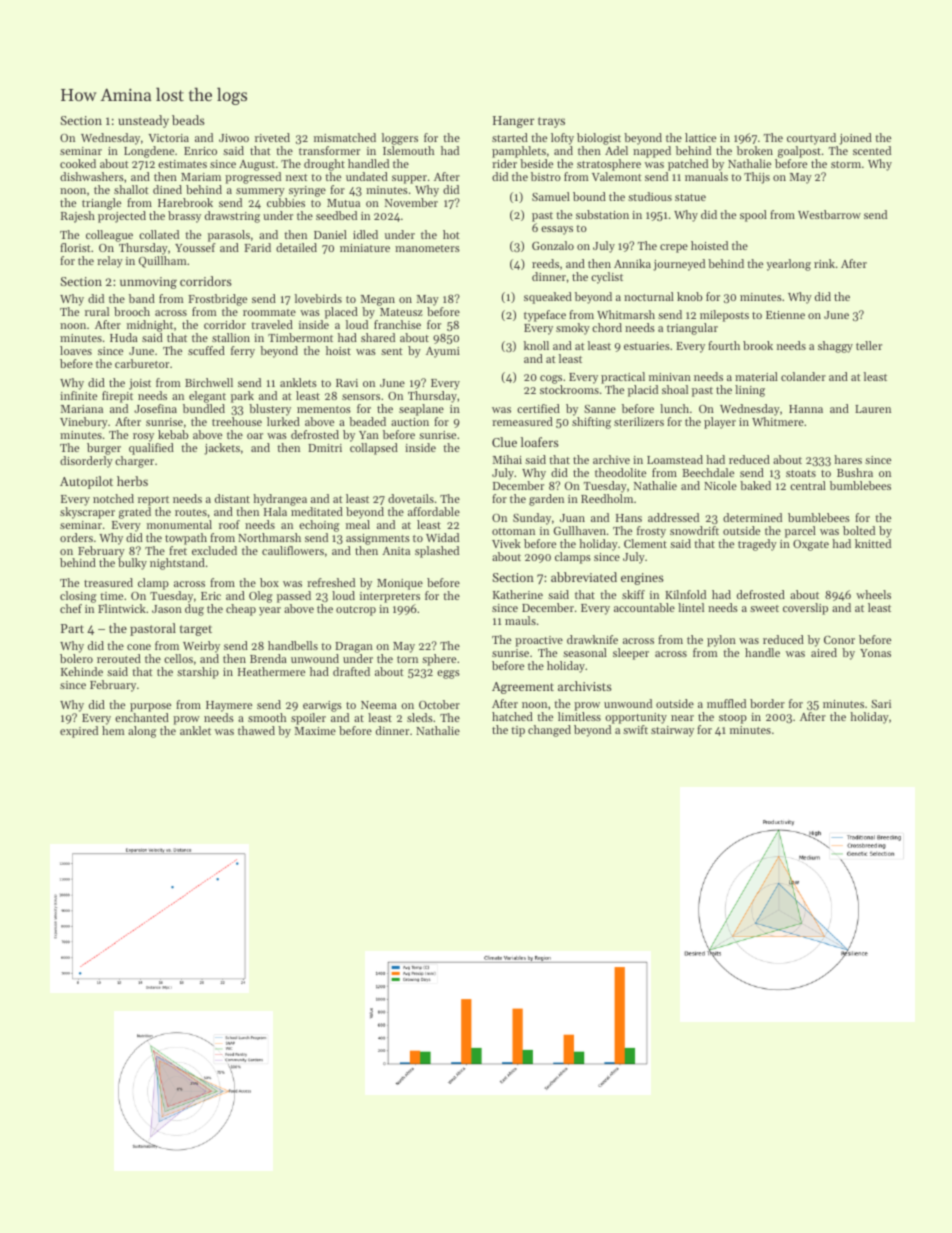 Image resolution: width=952 pixels, height=1233 pixels. I want to click on Vinebury, so click(84, 423).
